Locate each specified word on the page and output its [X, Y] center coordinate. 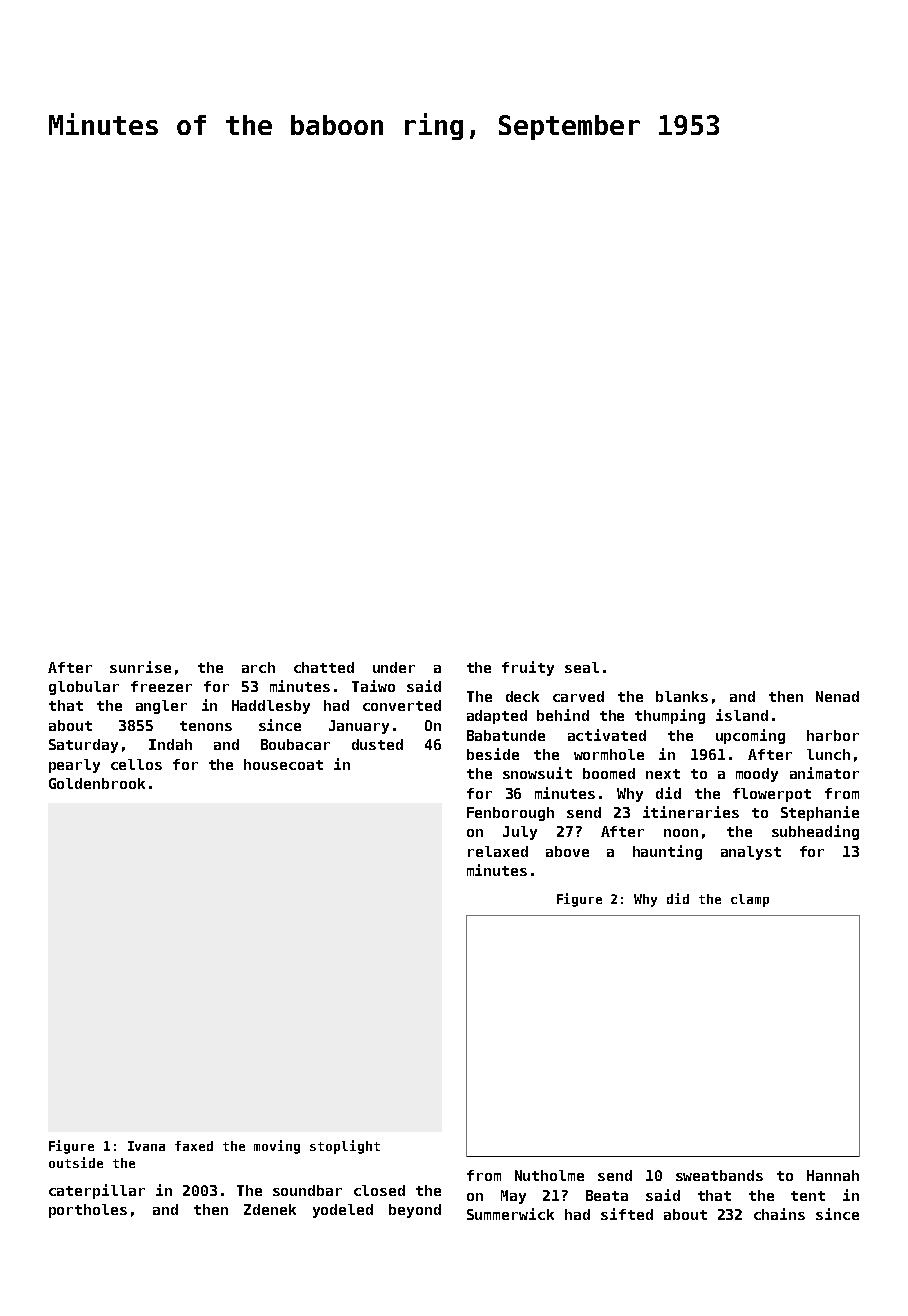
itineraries [691, 812]
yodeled [343, 1211]
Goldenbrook [97, 783]
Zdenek [270, 1209]
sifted [627, 1214]
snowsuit [537, 773]
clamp [750, 900]
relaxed [498, 851]
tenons [206, 726]
